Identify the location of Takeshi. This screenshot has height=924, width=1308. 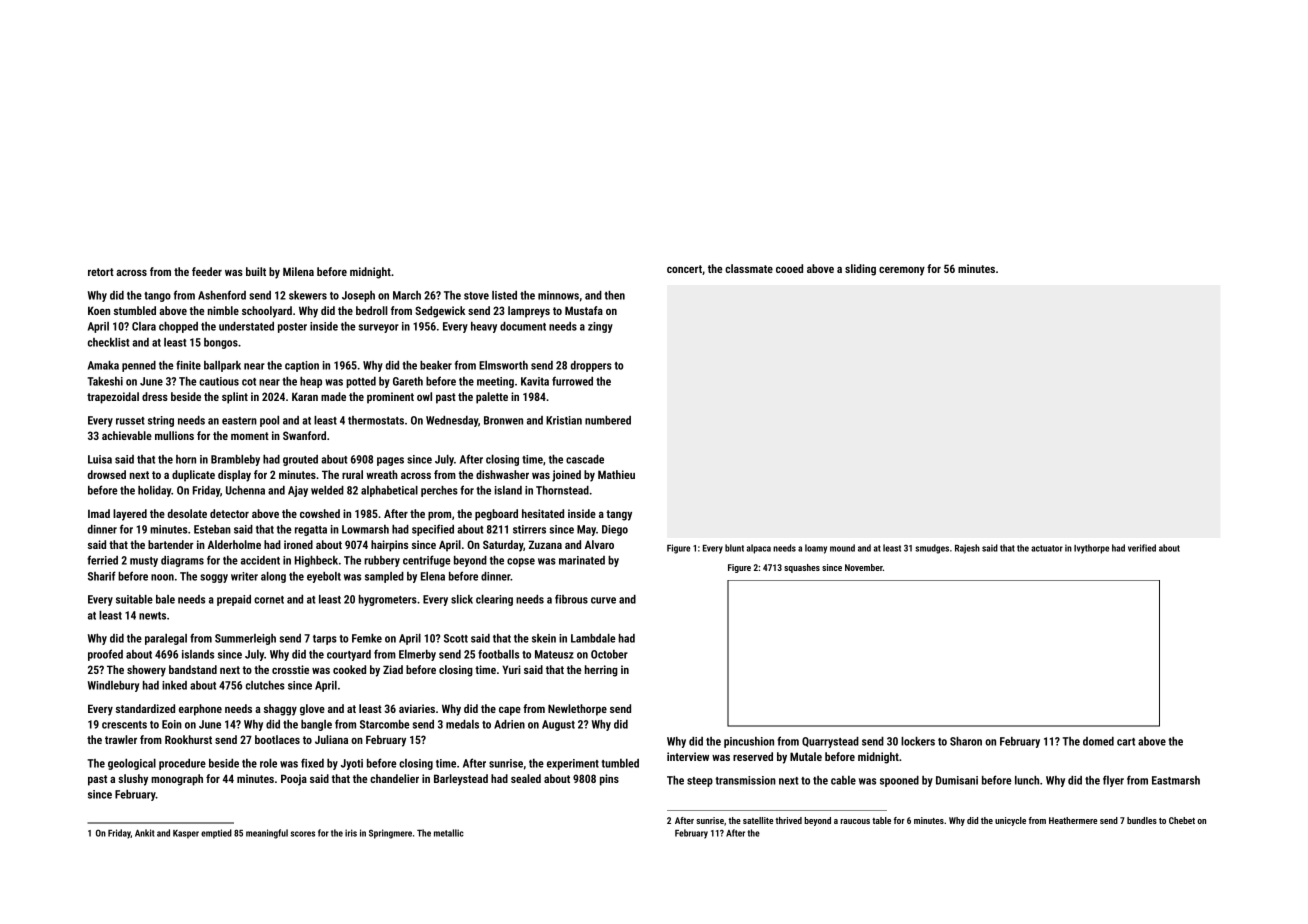
(105, 381).
